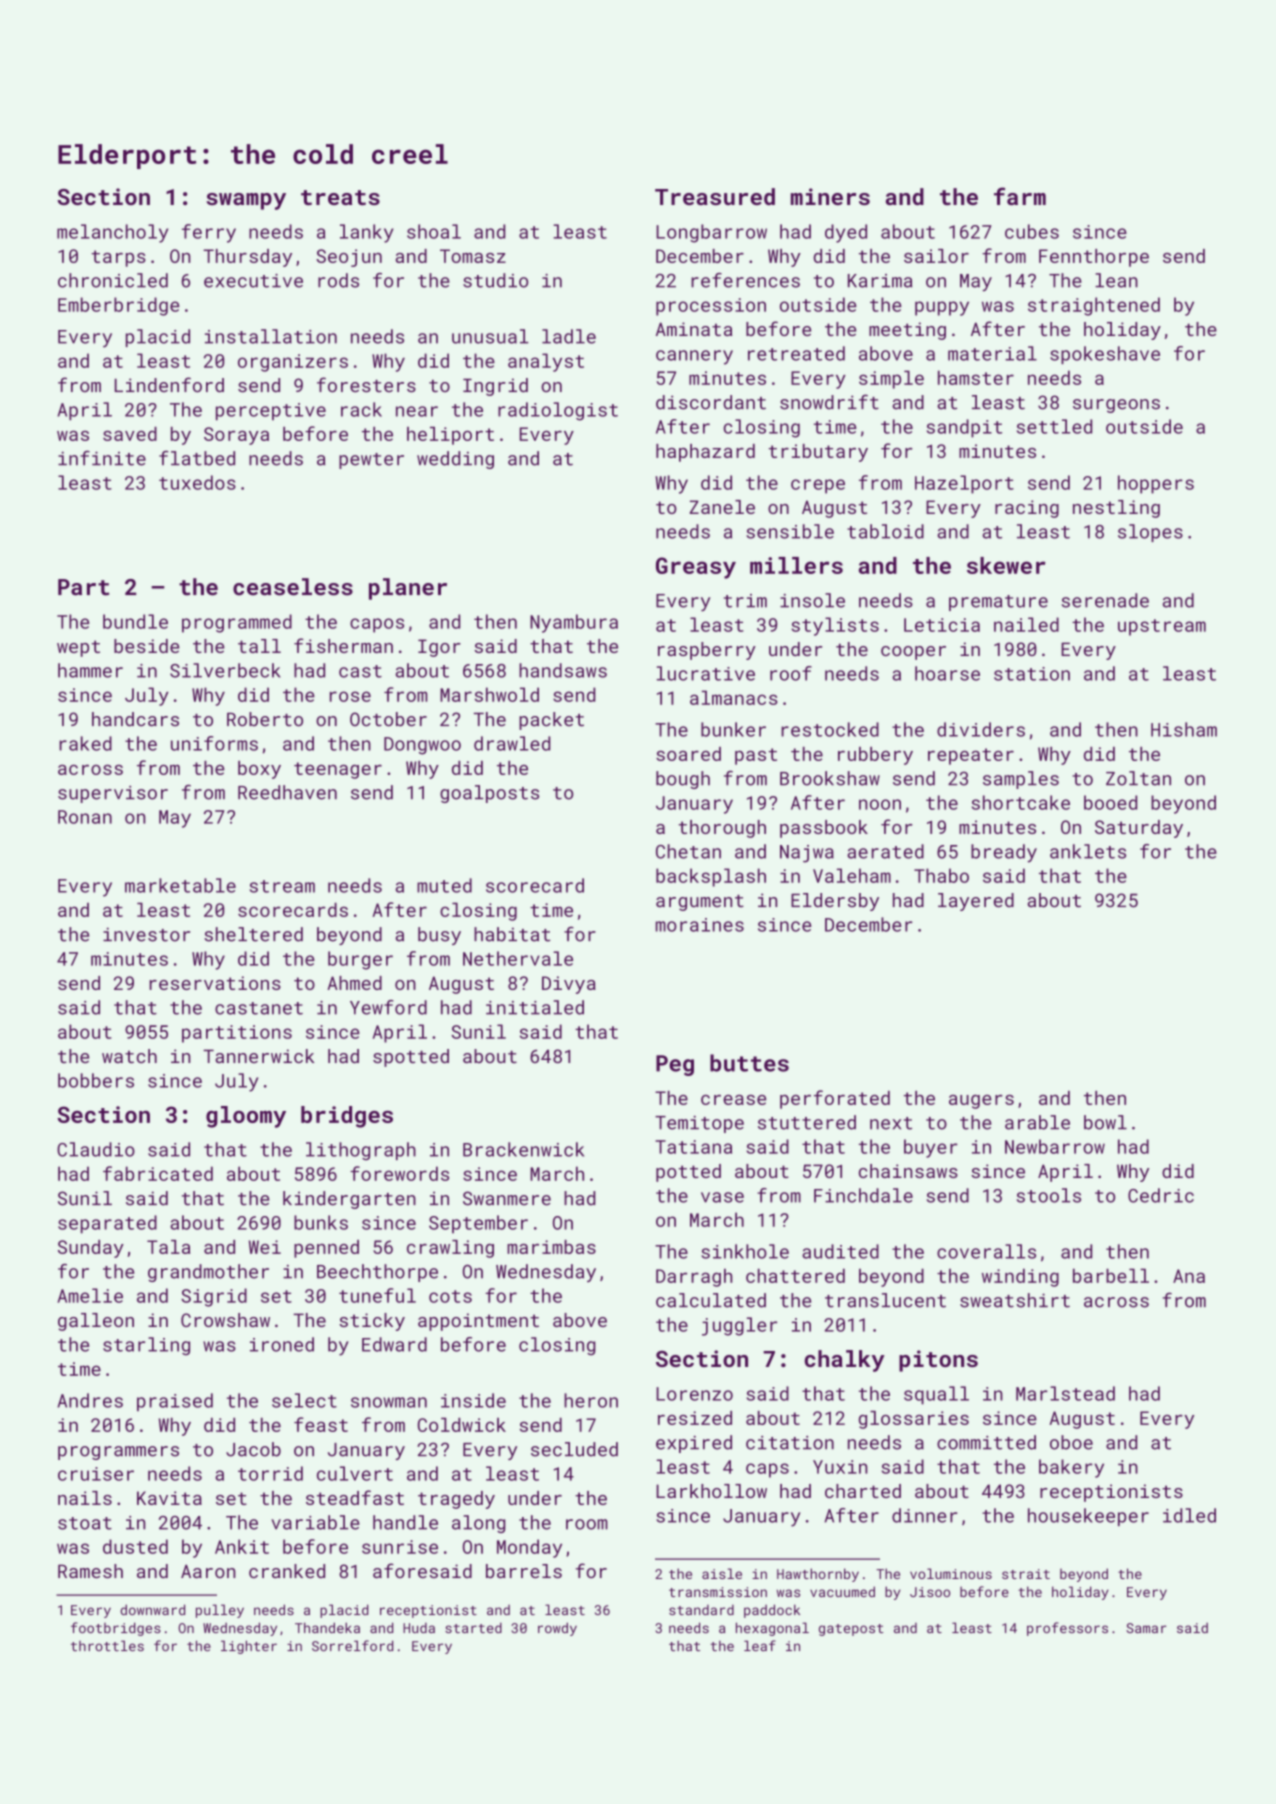 This image has width=1276, height=1804. What do you see at coordinates (208, 1571) in the image?
I see `Aaron` at bounding box center [208, 1571].
